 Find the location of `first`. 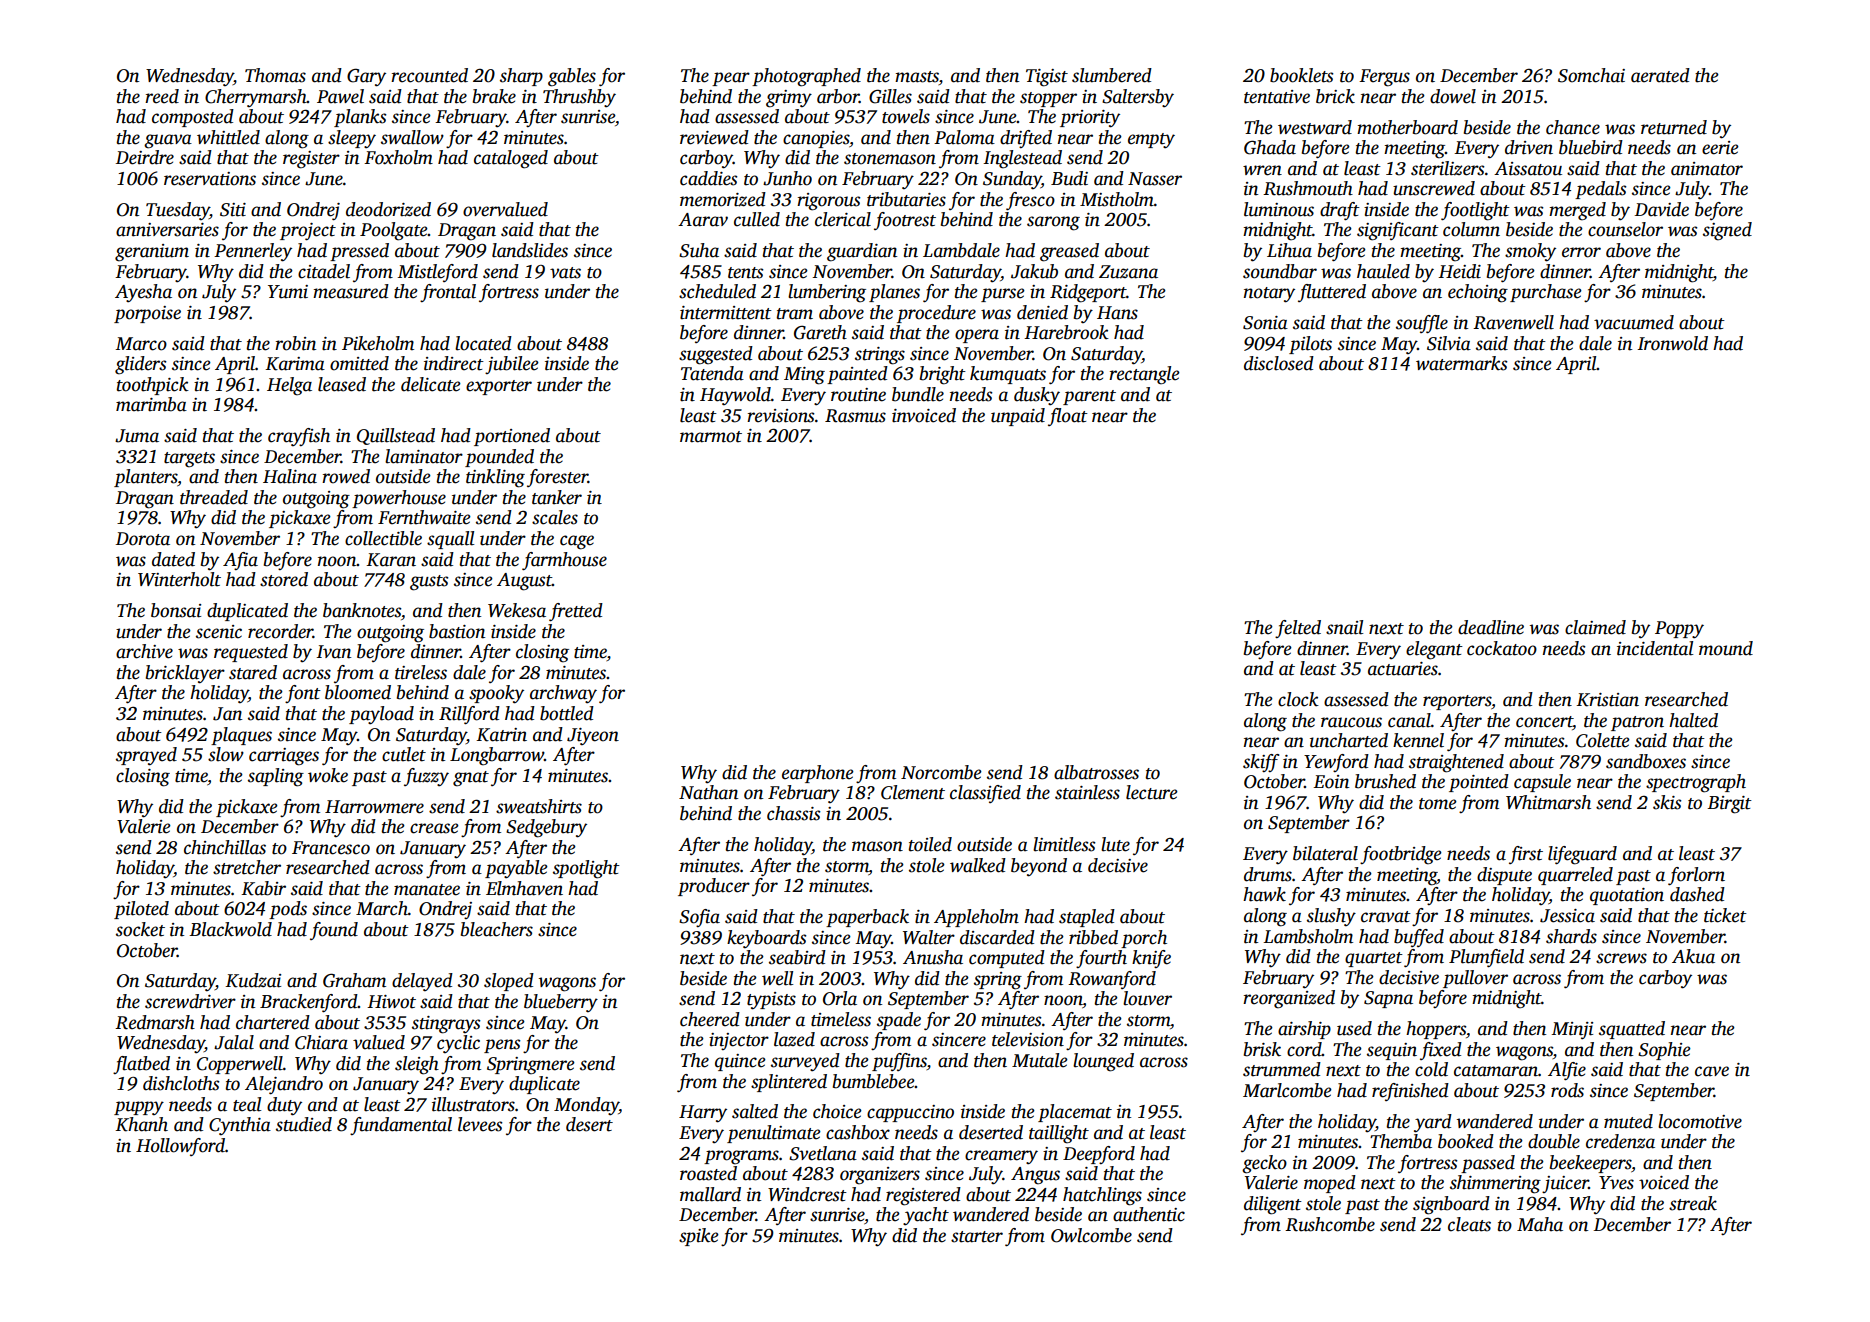

first is located at coordinates (1526, 855).
